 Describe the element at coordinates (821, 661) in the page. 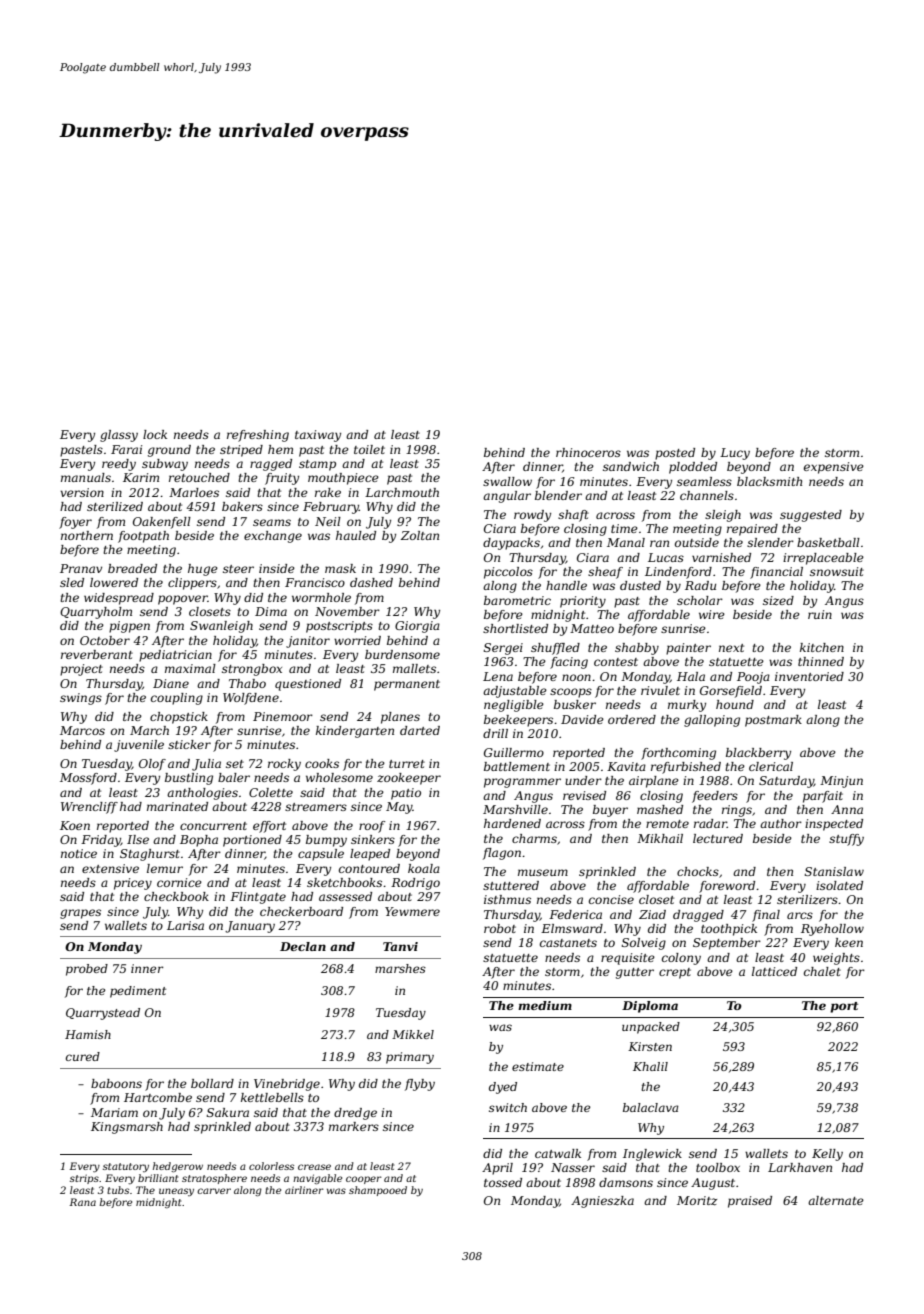

I see `thinned` at that location.
